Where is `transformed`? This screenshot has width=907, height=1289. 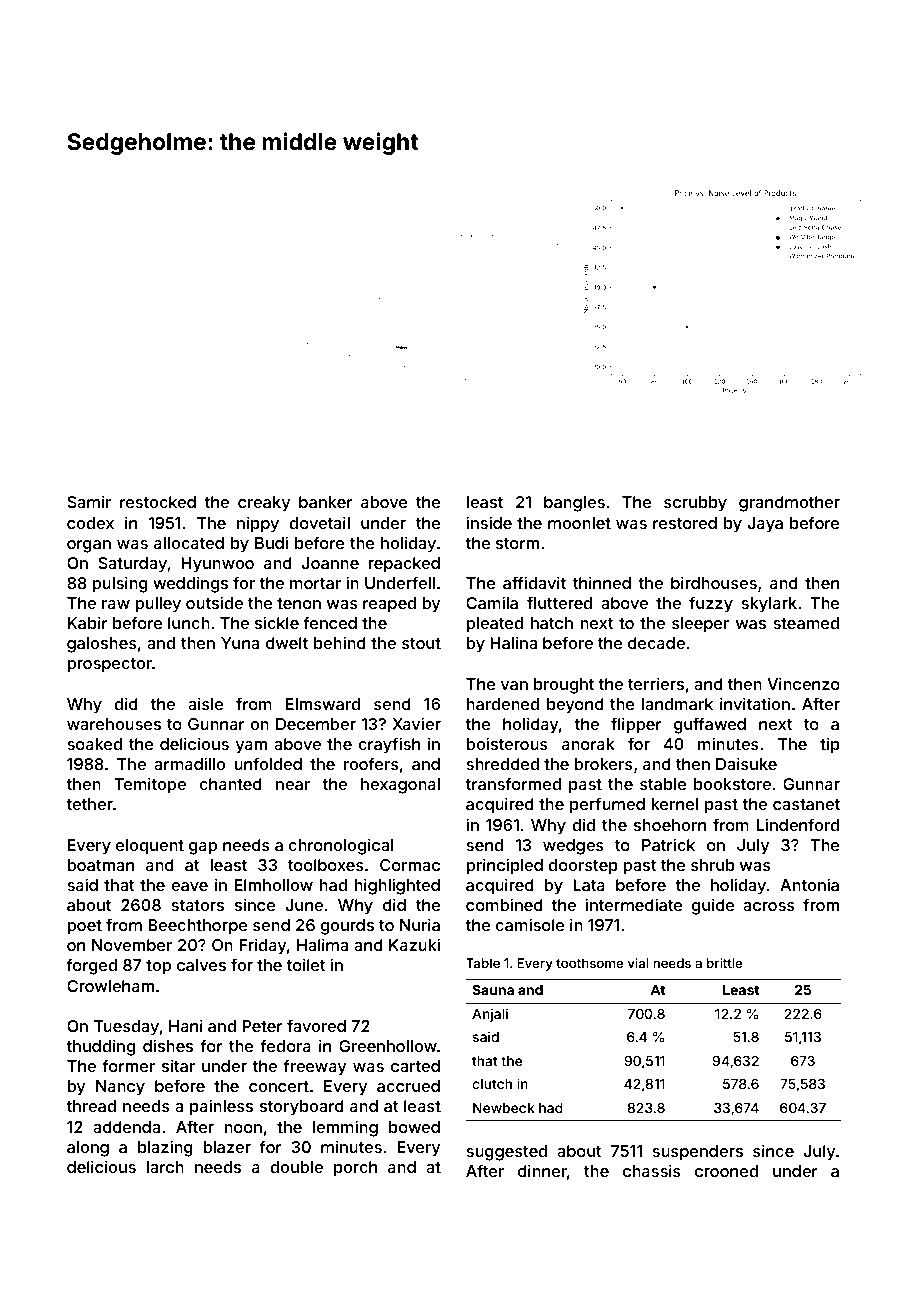
transformed is located at coordinates (513, 783).
